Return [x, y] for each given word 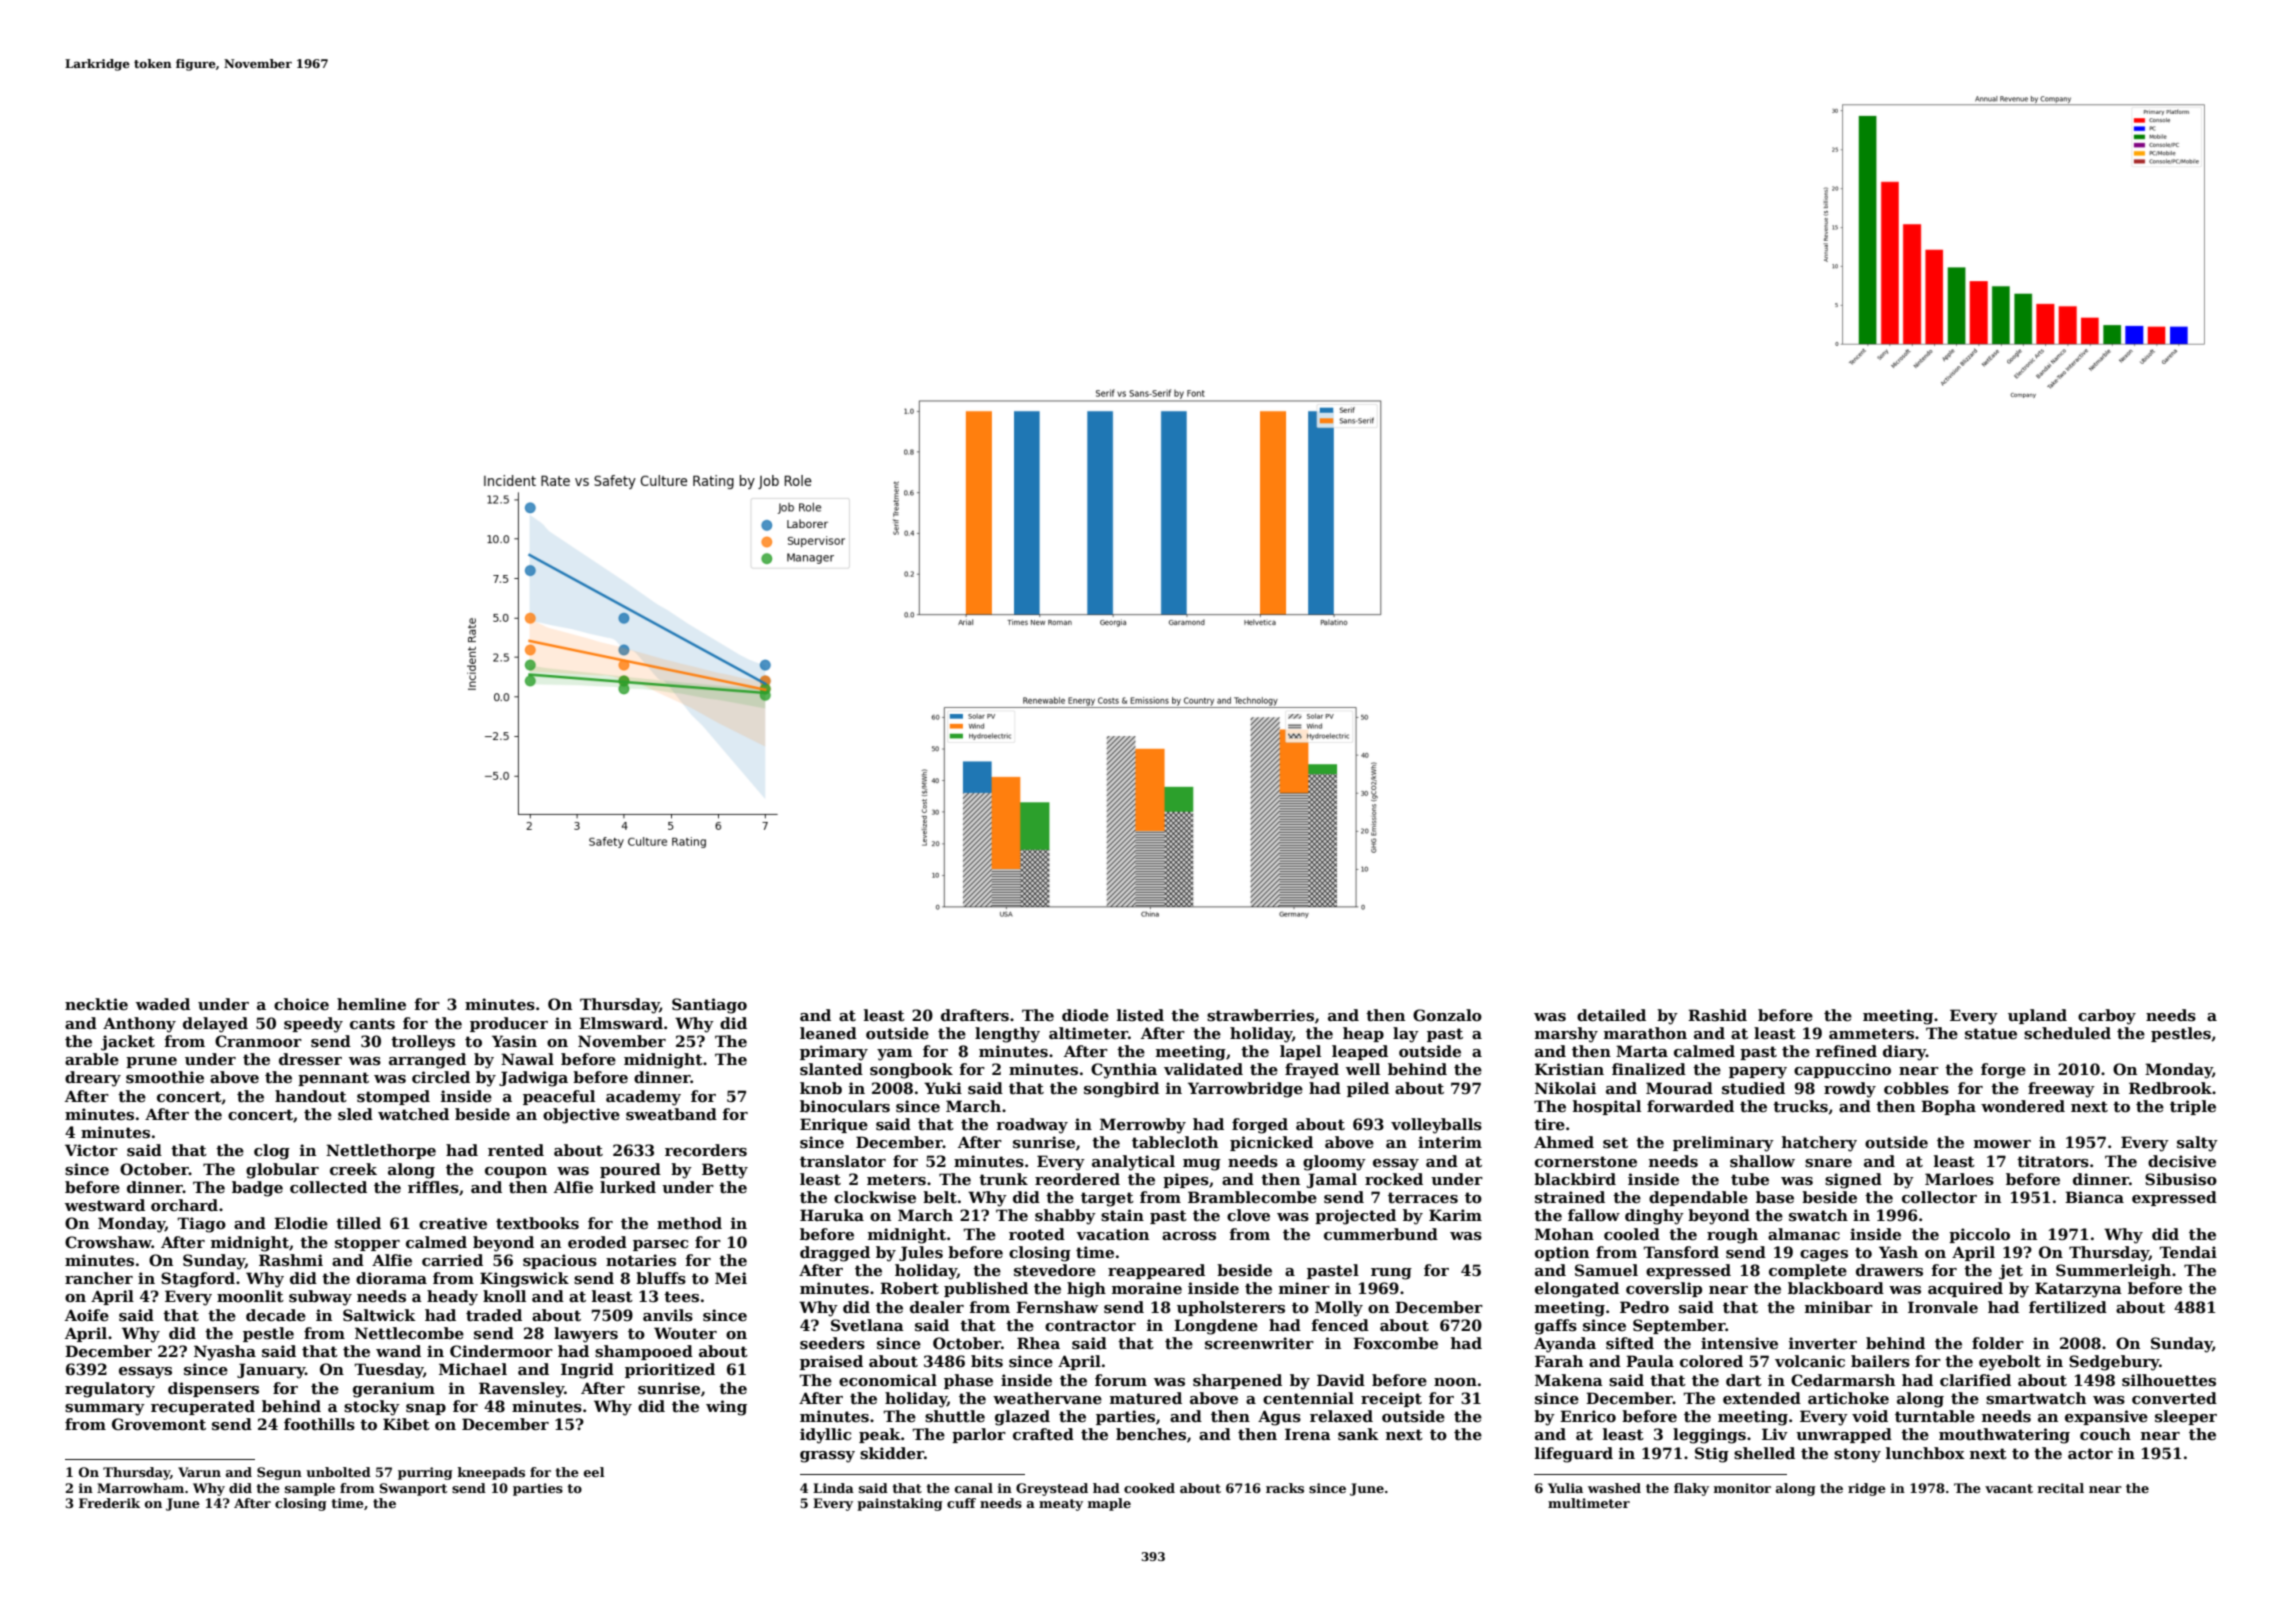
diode [1085, 1015]
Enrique [834, 1125]
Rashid [1717, 1015]
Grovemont [159, 1424]
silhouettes [2169, 1380]
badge [257, 1189]
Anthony [139, 1025]
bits [987, 1361]
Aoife [87, 1315]
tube [1750, 1179]
